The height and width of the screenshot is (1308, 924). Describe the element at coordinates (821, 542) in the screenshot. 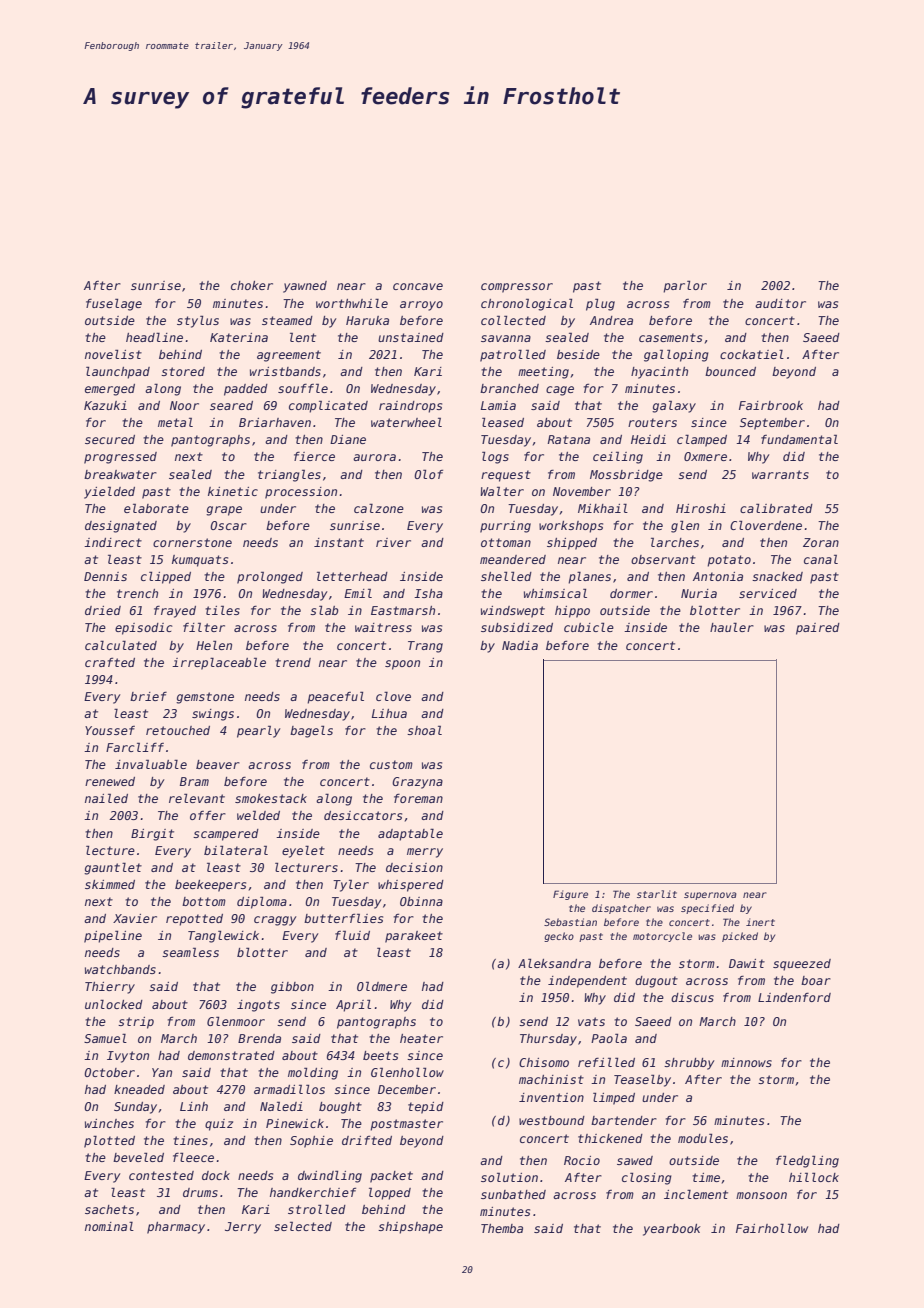

I see `Zoran` at that location.
